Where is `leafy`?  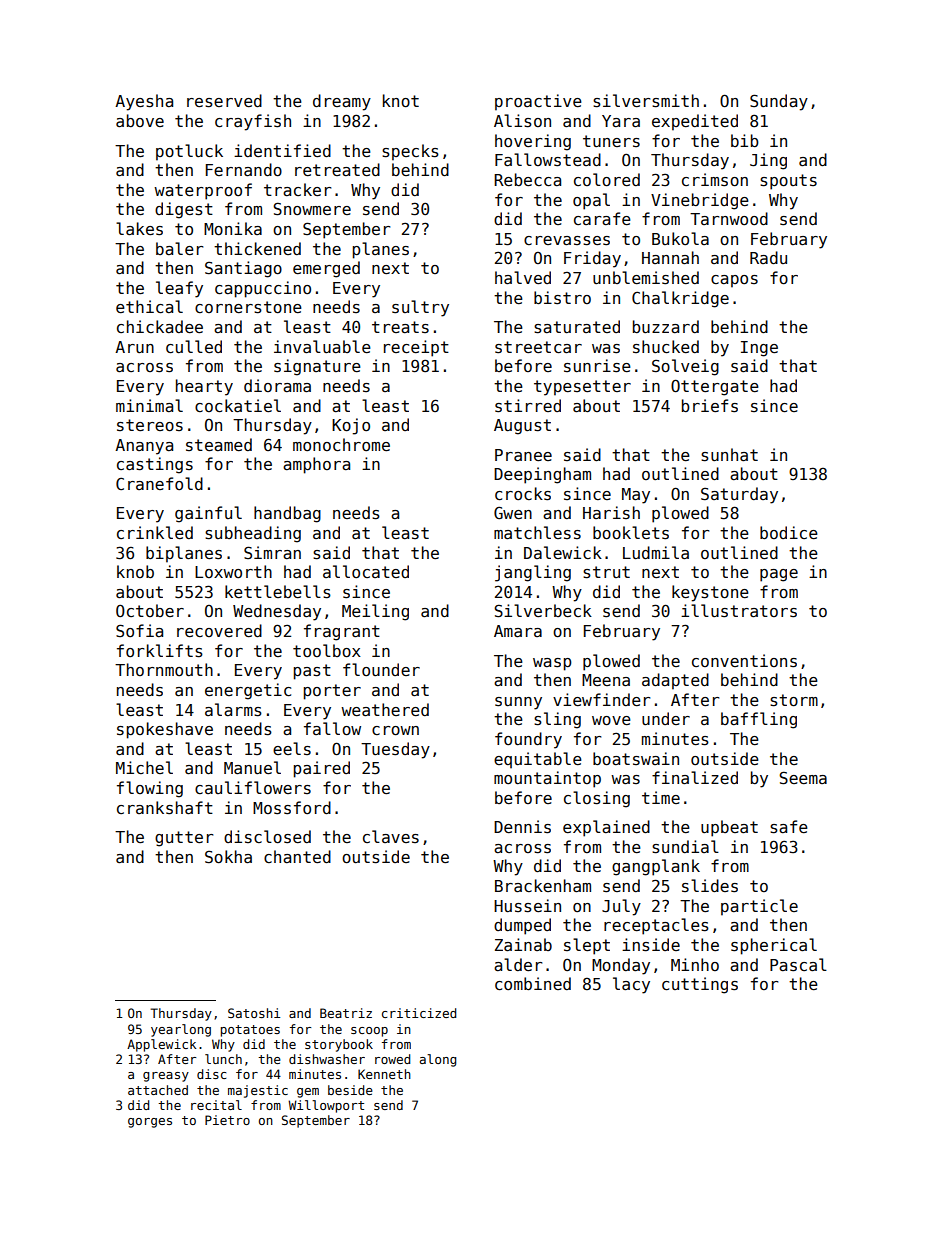 leafy is located at coordinates (179, 289).
